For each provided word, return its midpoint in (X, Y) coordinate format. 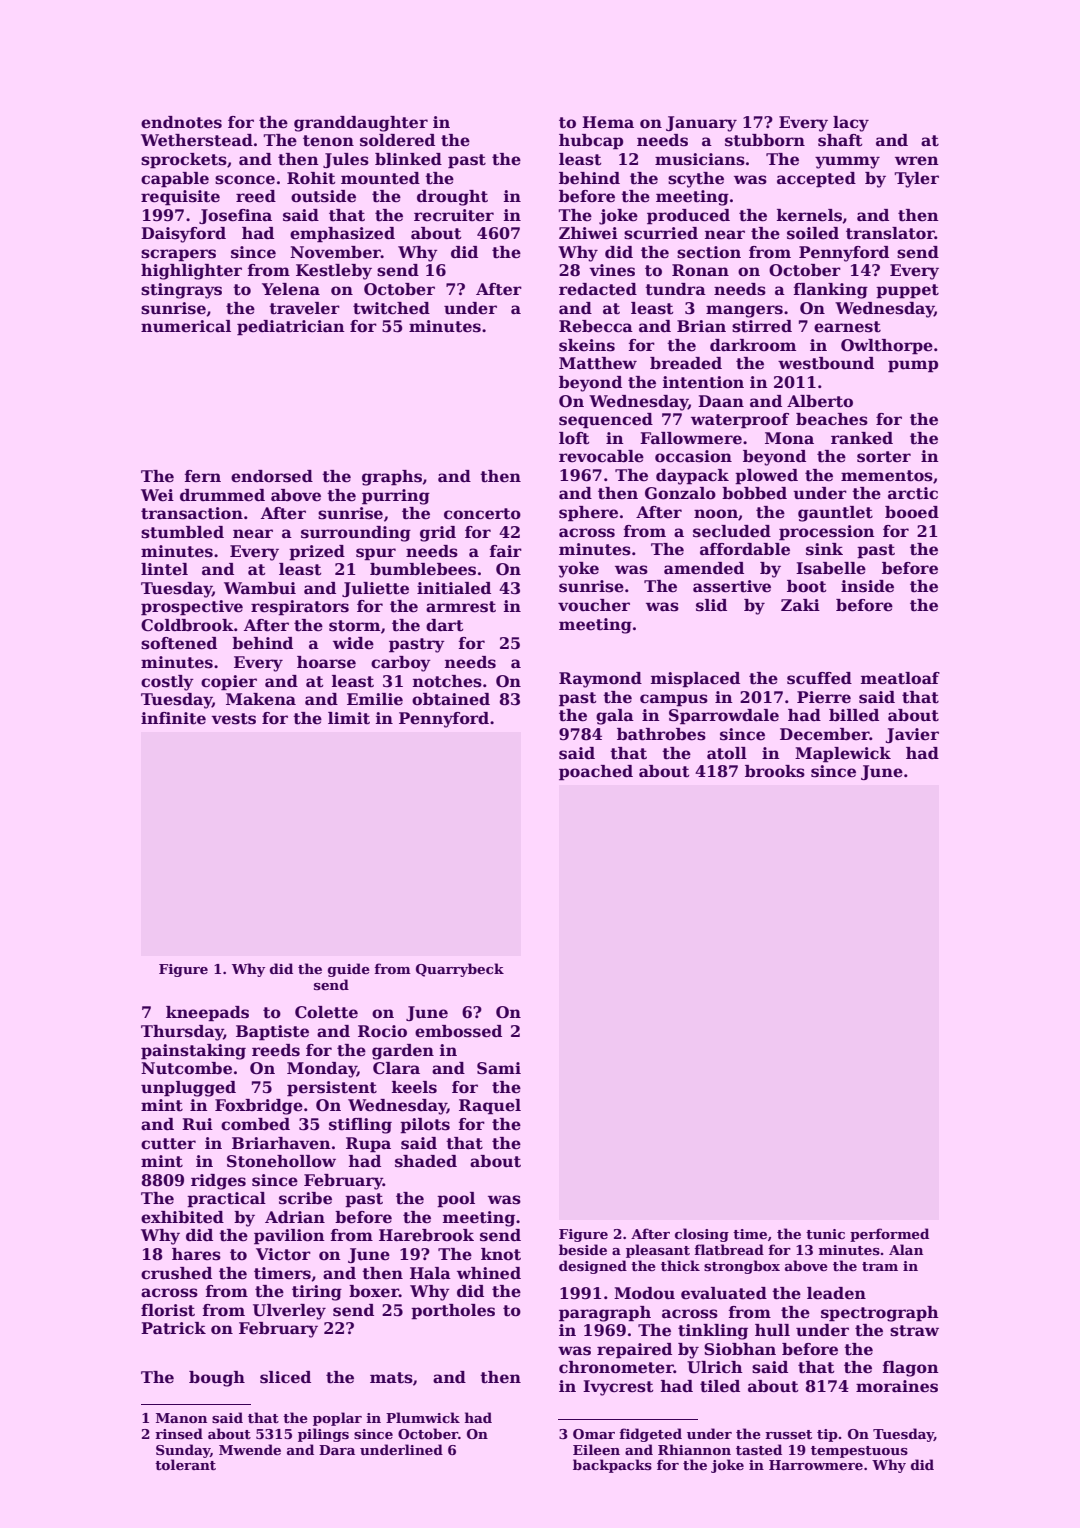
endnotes (181, 122)
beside (583, 1249)
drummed (222, 495)
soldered (397, 140)
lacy (851, 124)
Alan (906, 1249)
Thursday (182, 1033)
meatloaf (900, 678)
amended (704, 568)
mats (391, 1378)
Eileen (596, 1449)
